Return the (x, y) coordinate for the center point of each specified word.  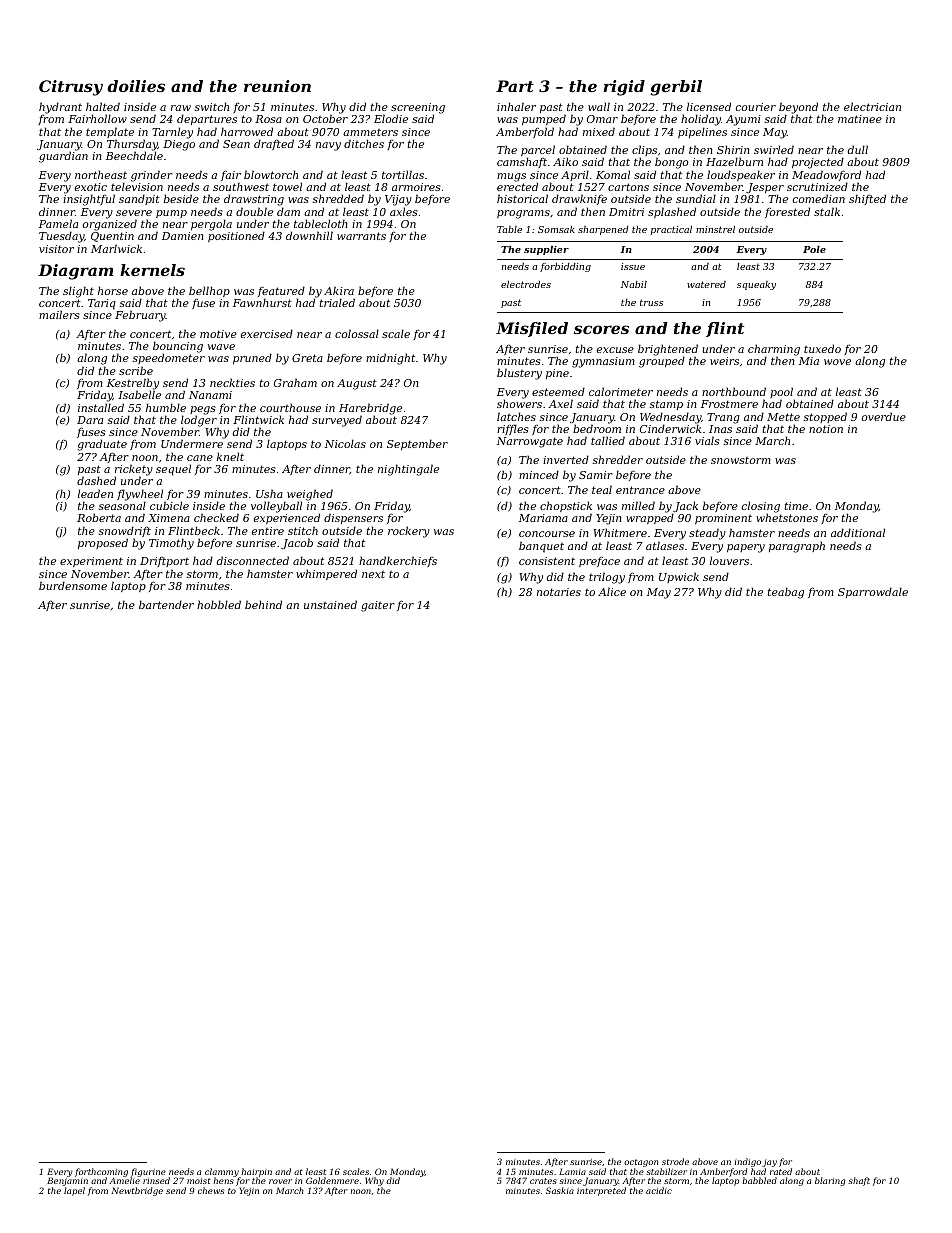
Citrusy (71, 88)
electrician (872, 106)
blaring (830, 1181)
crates (543, 1181)
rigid (624, 88)
